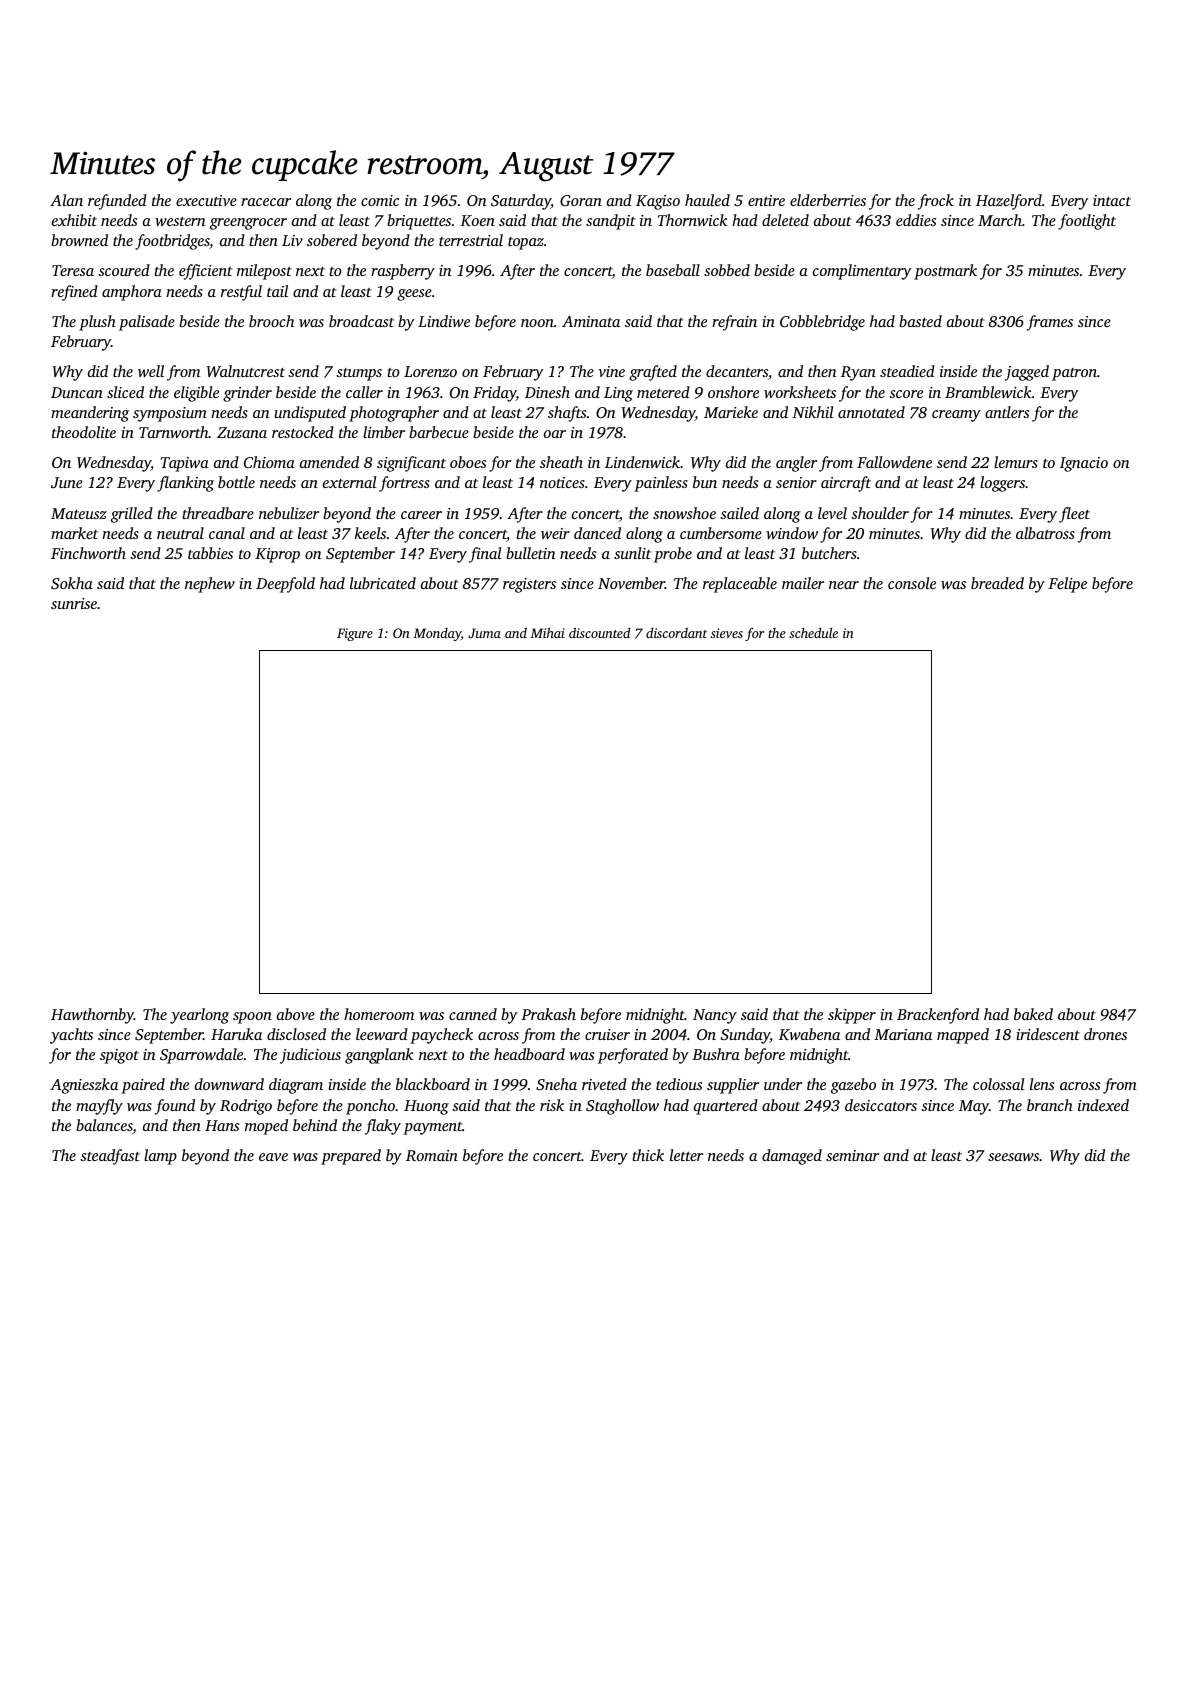 Image resolution: width=1191 pixels, height=1685 pixels. I want to click on Felipe, so click(1067, 585).
